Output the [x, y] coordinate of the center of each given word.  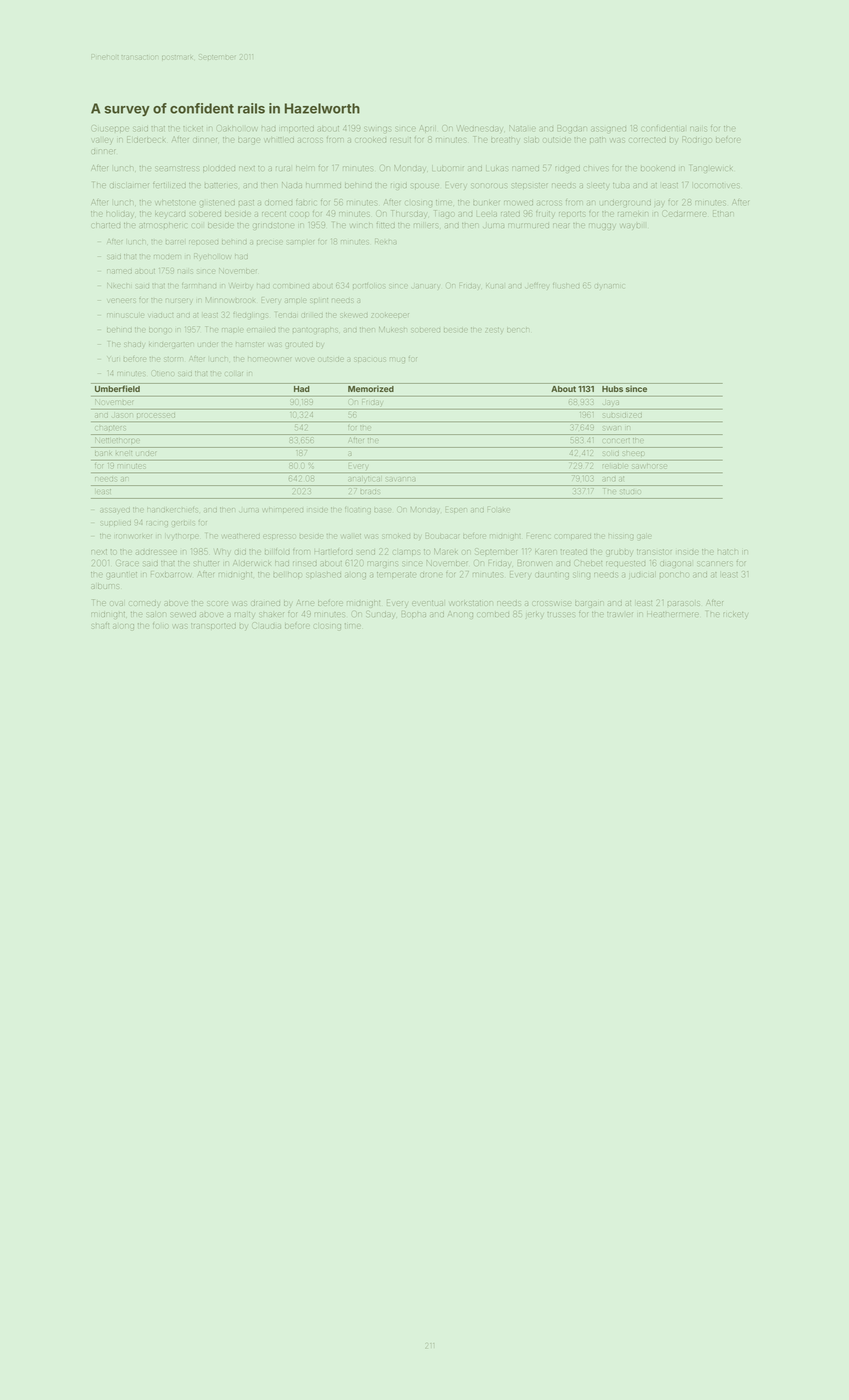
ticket [193, 128]
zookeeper [390, 315]
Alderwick [251, 563]
